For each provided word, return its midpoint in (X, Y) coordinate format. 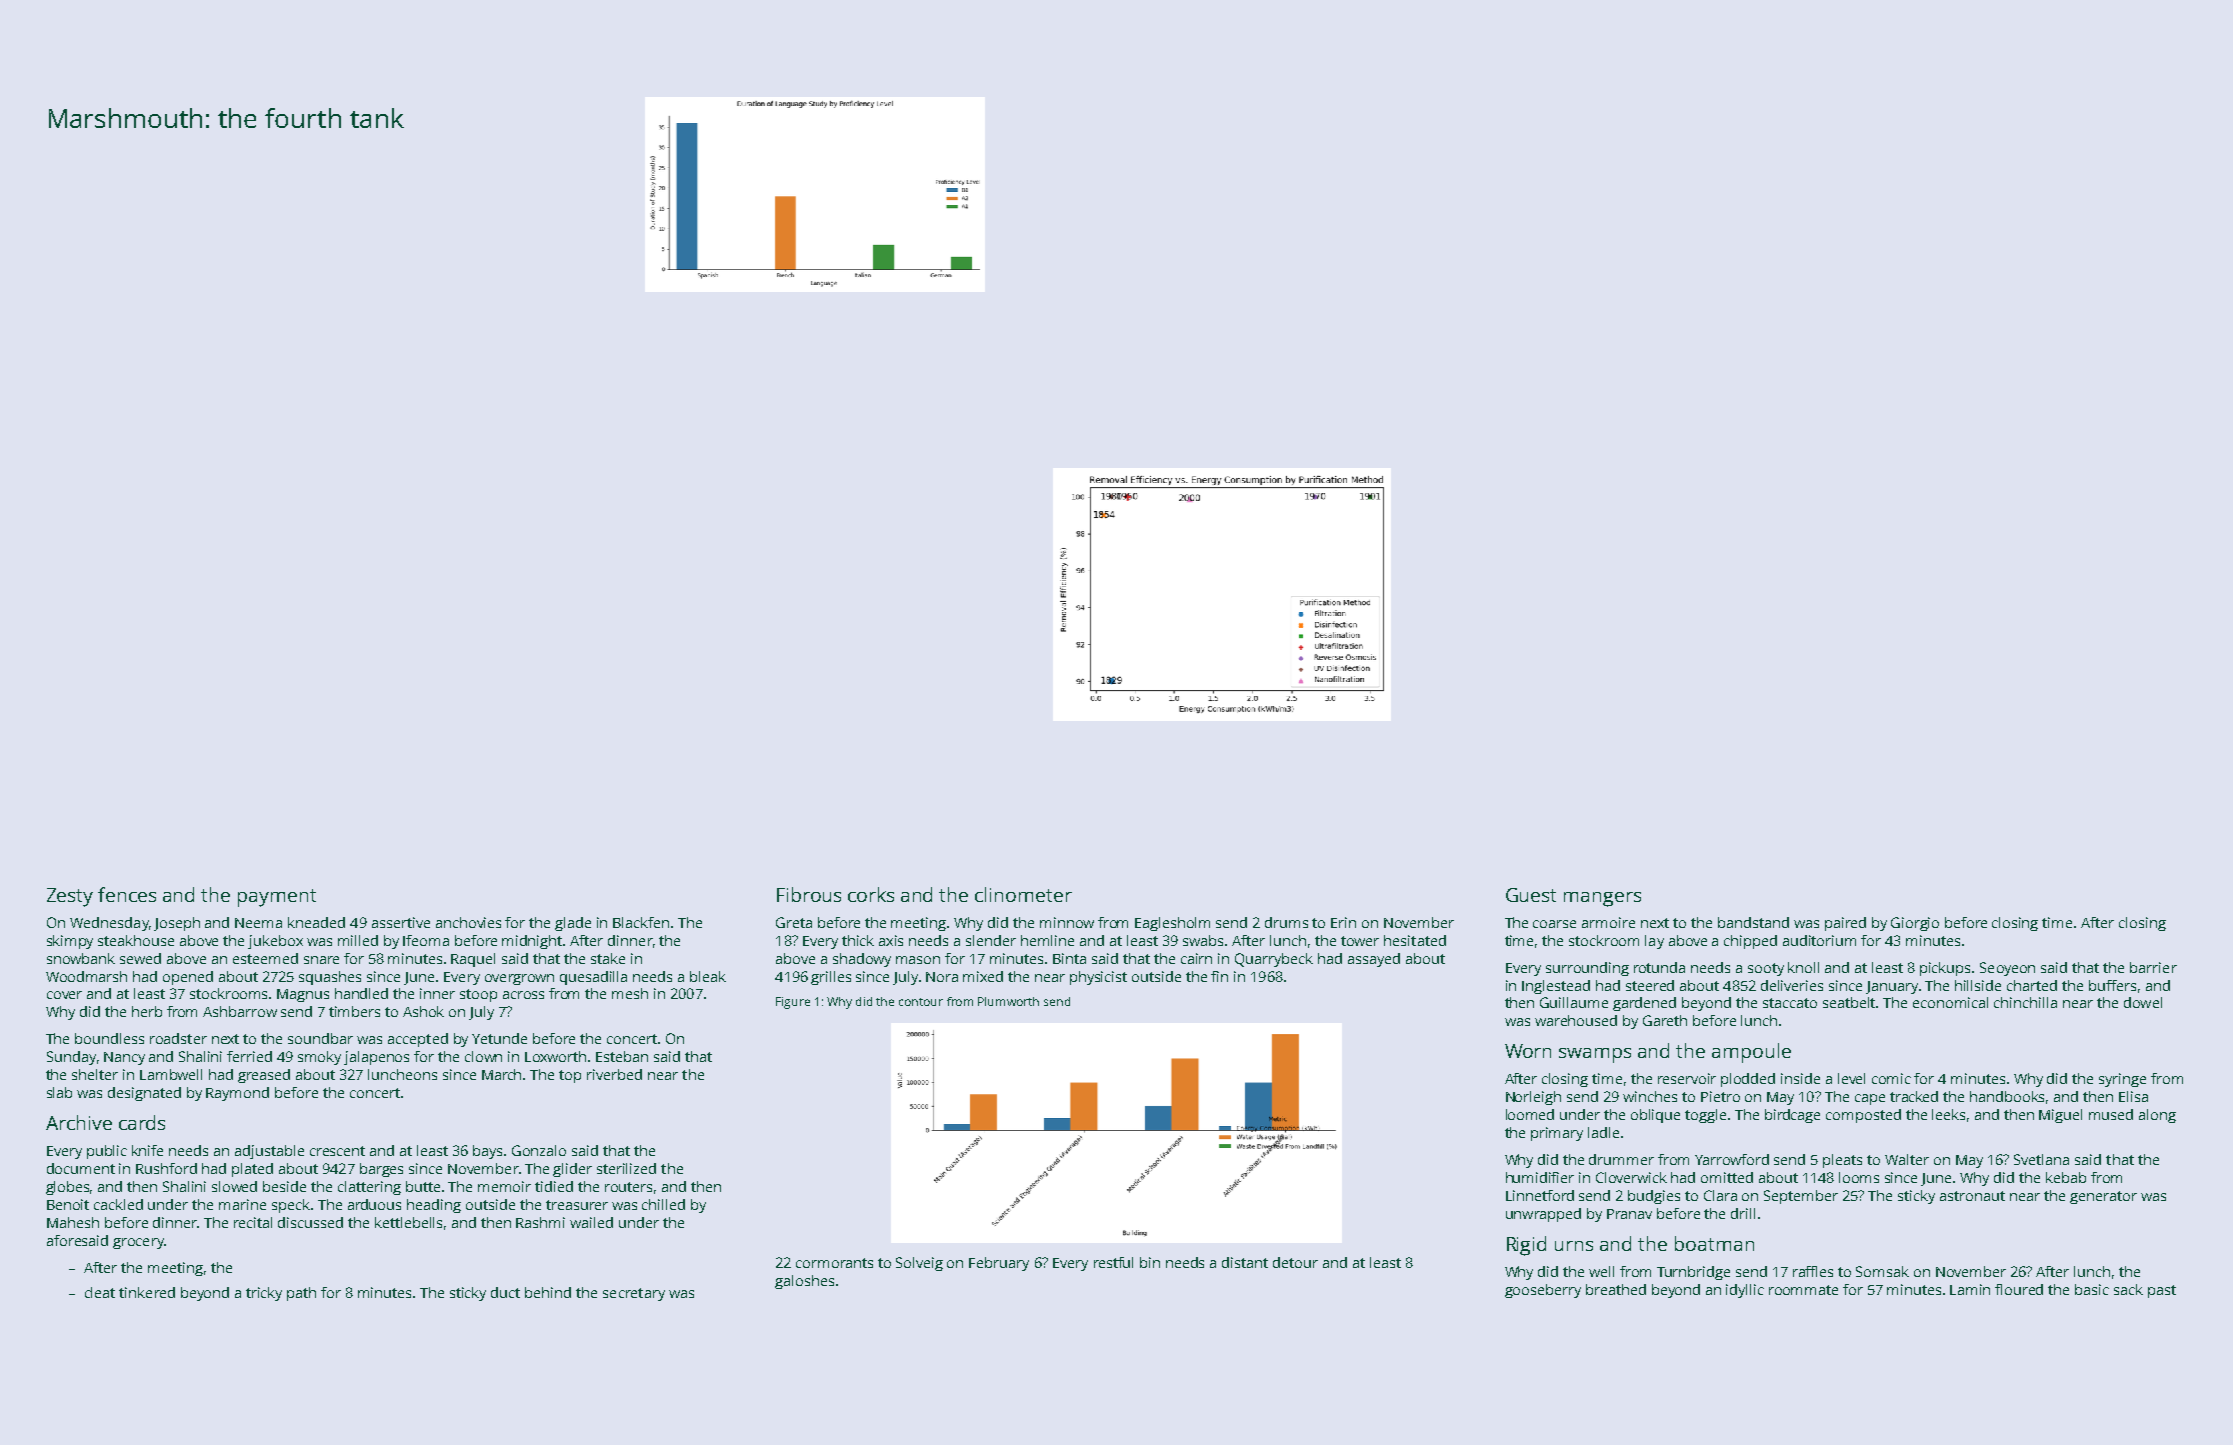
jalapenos (376, 1058)
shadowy (862, 960)
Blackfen (641, 922)
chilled (663, 1204)
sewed (140, 958)
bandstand (1753, 922)
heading (434, 1206)
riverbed (614, 1074)
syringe (2122, 1080)
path (301, 1294)
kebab (2066, 1177)
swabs (1203, 940)
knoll (1803, 967)
